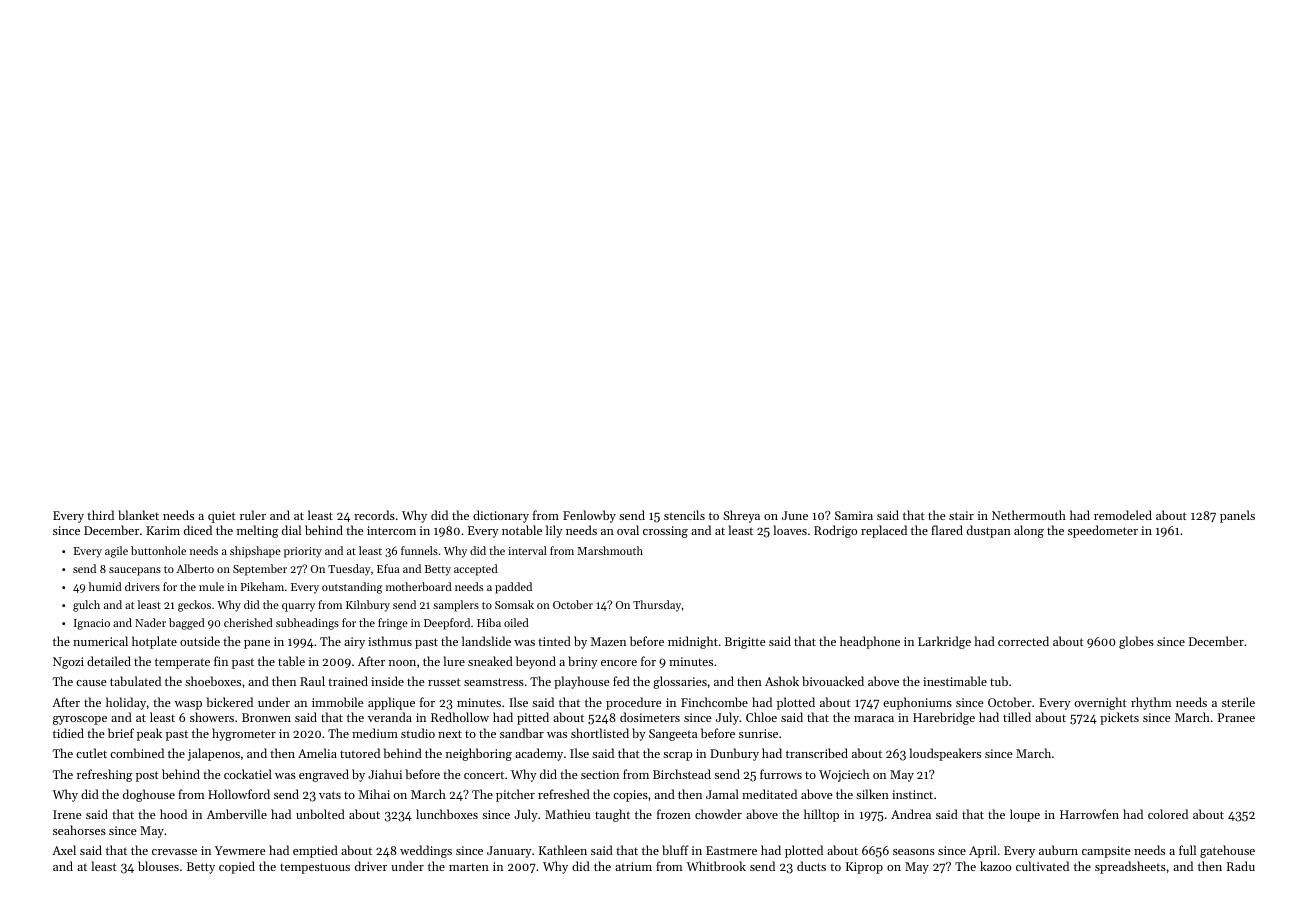 This screenshot has width=1308, height=924. Describe the element at coordinates (173, 814) in the screenshot. I see `hood` at that location.
